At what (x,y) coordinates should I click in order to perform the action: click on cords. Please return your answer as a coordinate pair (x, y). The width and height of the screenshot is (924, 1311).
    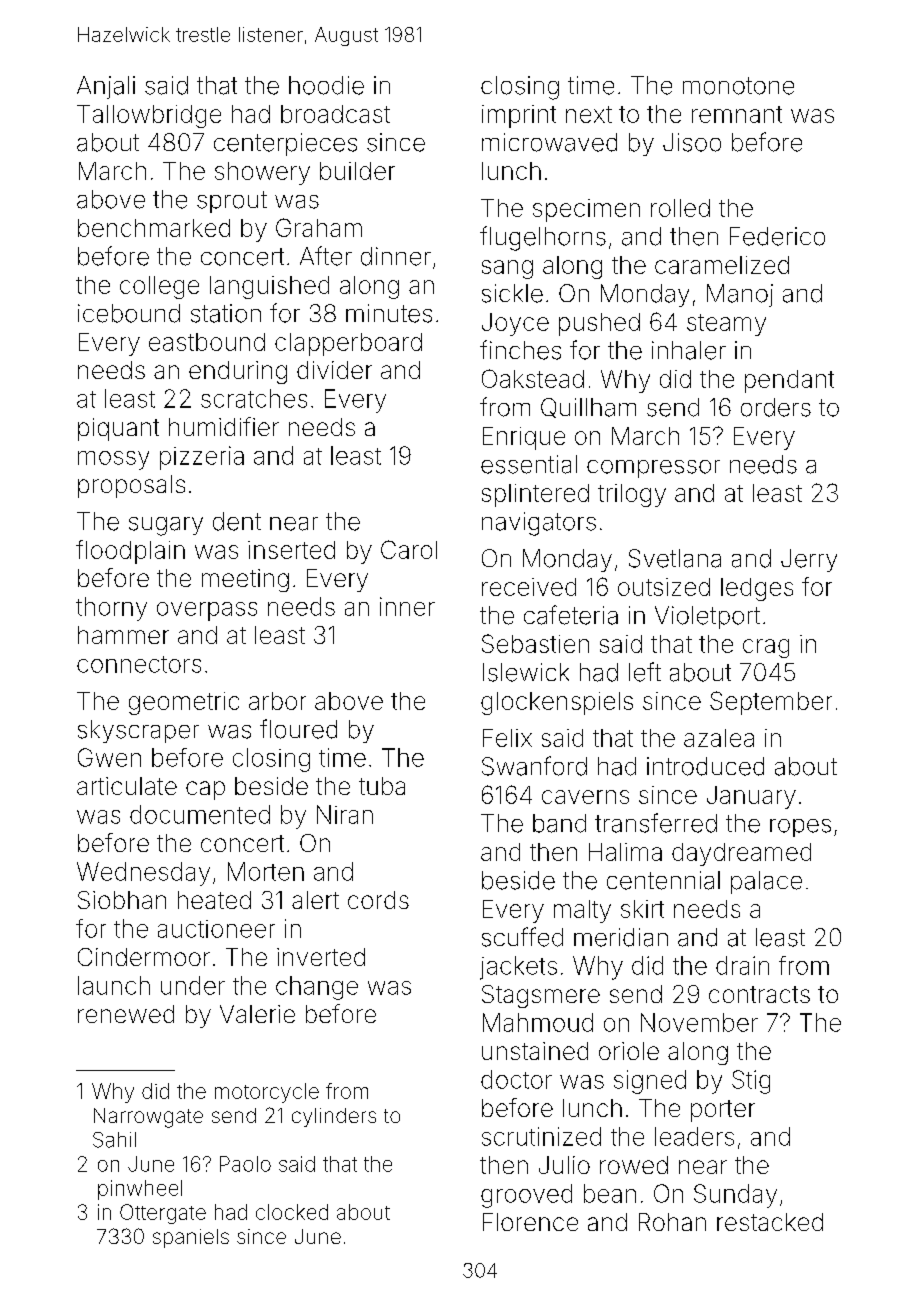
    Looking at the image, I should click on (378, 900).
